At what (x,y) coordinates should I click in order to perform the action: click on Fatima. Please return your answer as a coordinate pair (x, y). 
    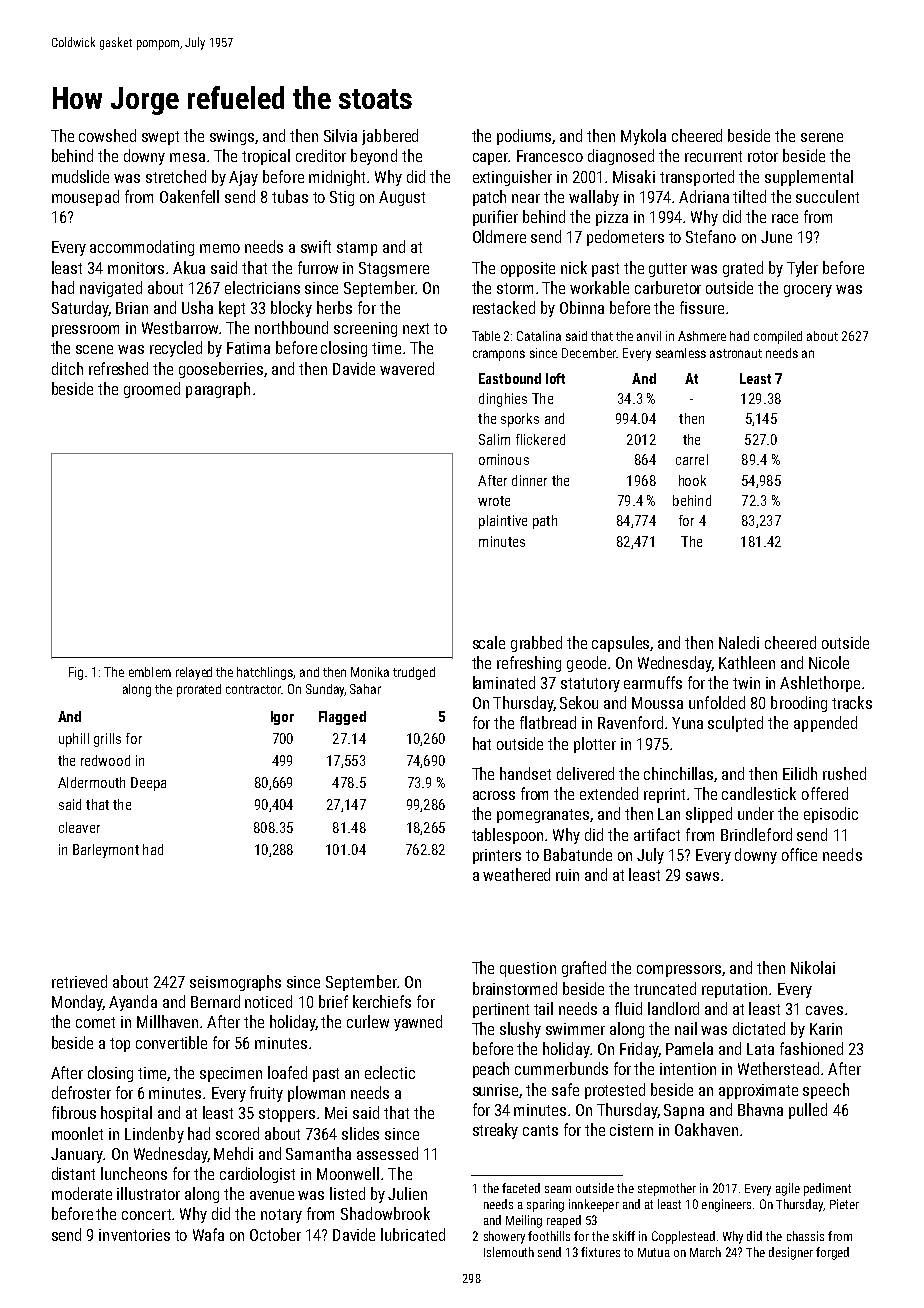
    Looking at the image, I should click on (248, 348).
